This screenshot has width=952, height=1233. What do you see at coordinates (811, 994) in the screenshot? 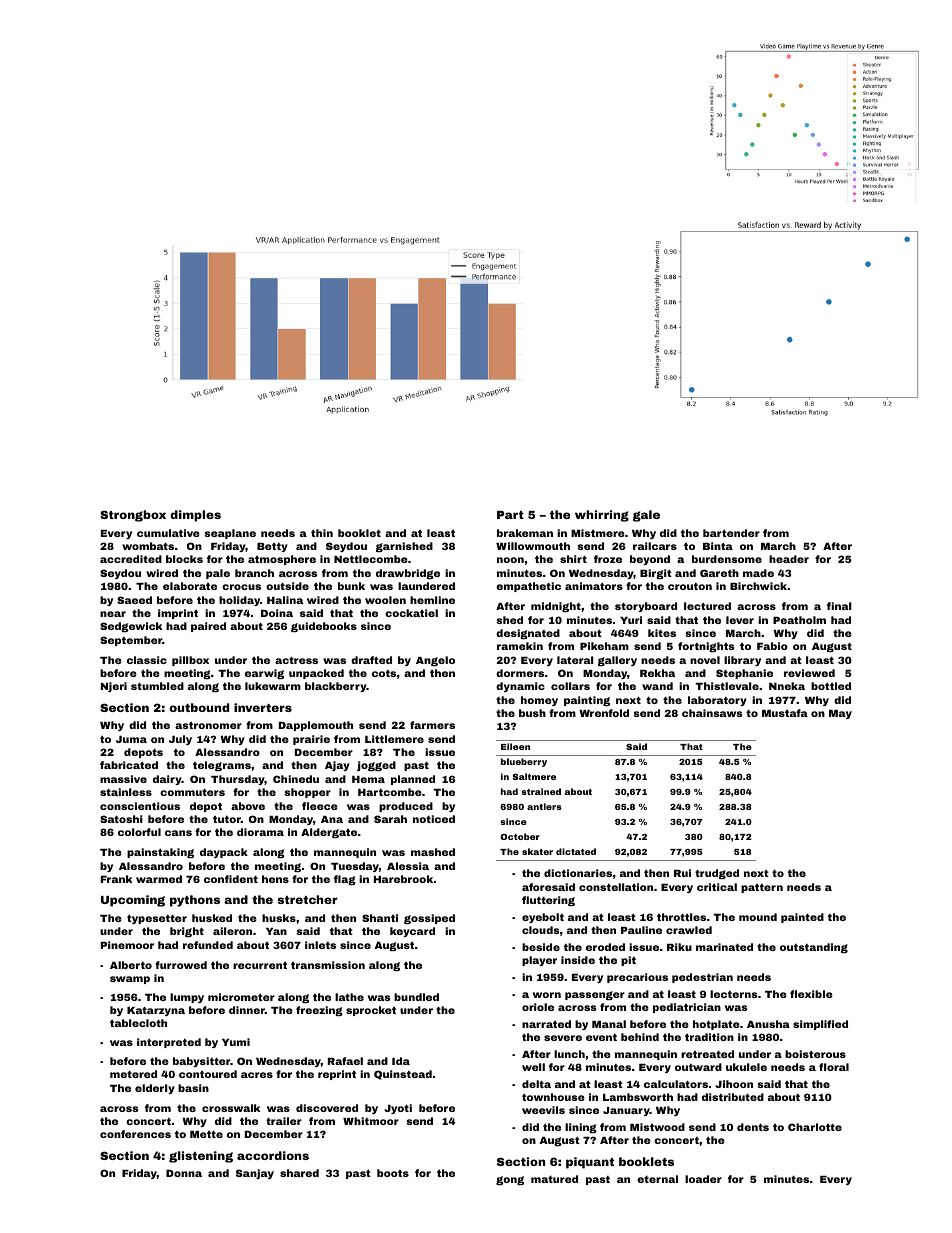
I see `flexible` at bounding box center [811, 994].
